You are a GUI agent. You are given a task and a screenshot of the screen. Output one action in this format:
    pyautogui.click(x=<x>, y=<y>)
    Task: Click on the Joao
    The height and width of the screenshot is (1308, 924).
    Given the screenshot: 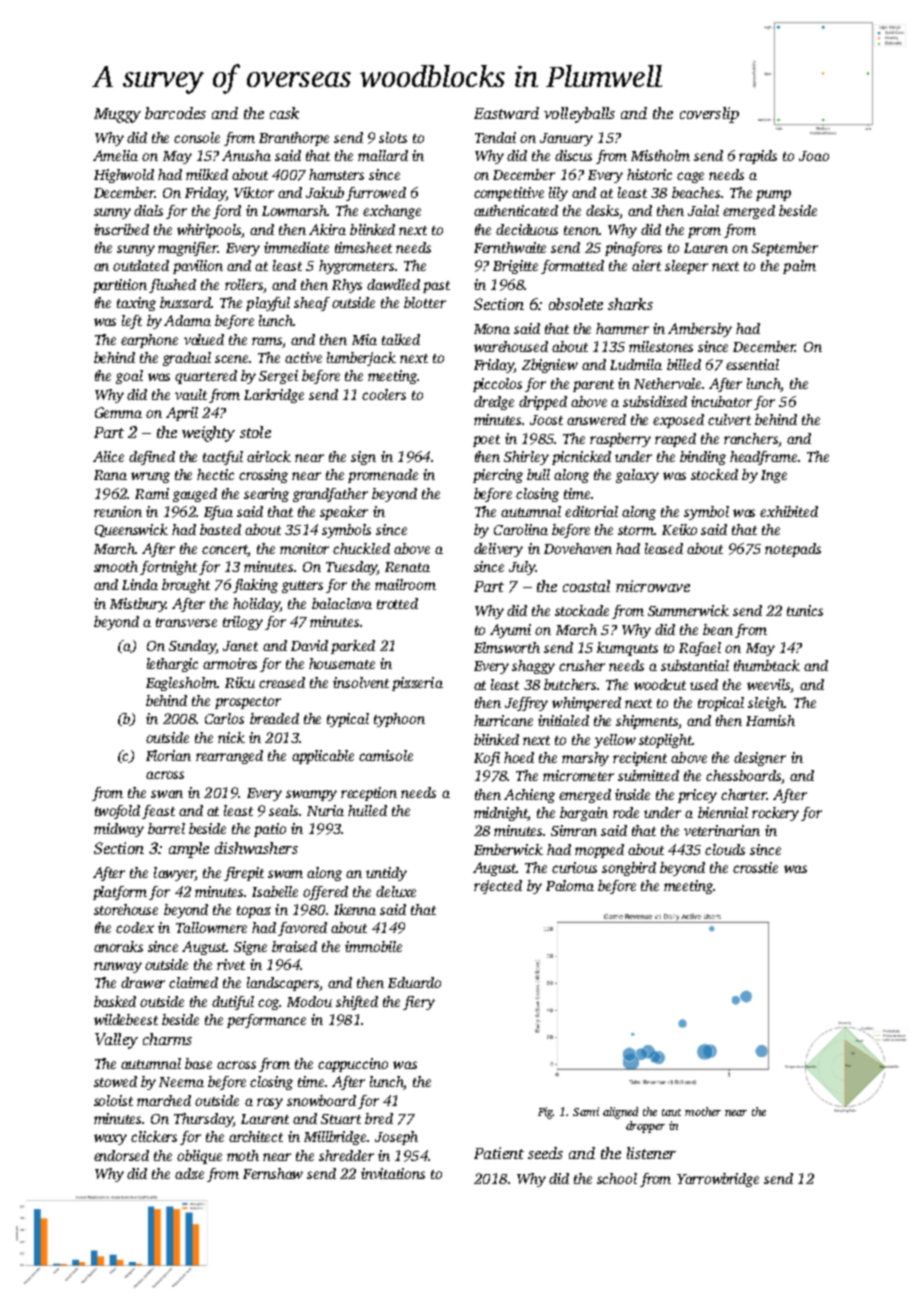 What is the action you would take?
    pyautogui.click(x=814, y=156)
